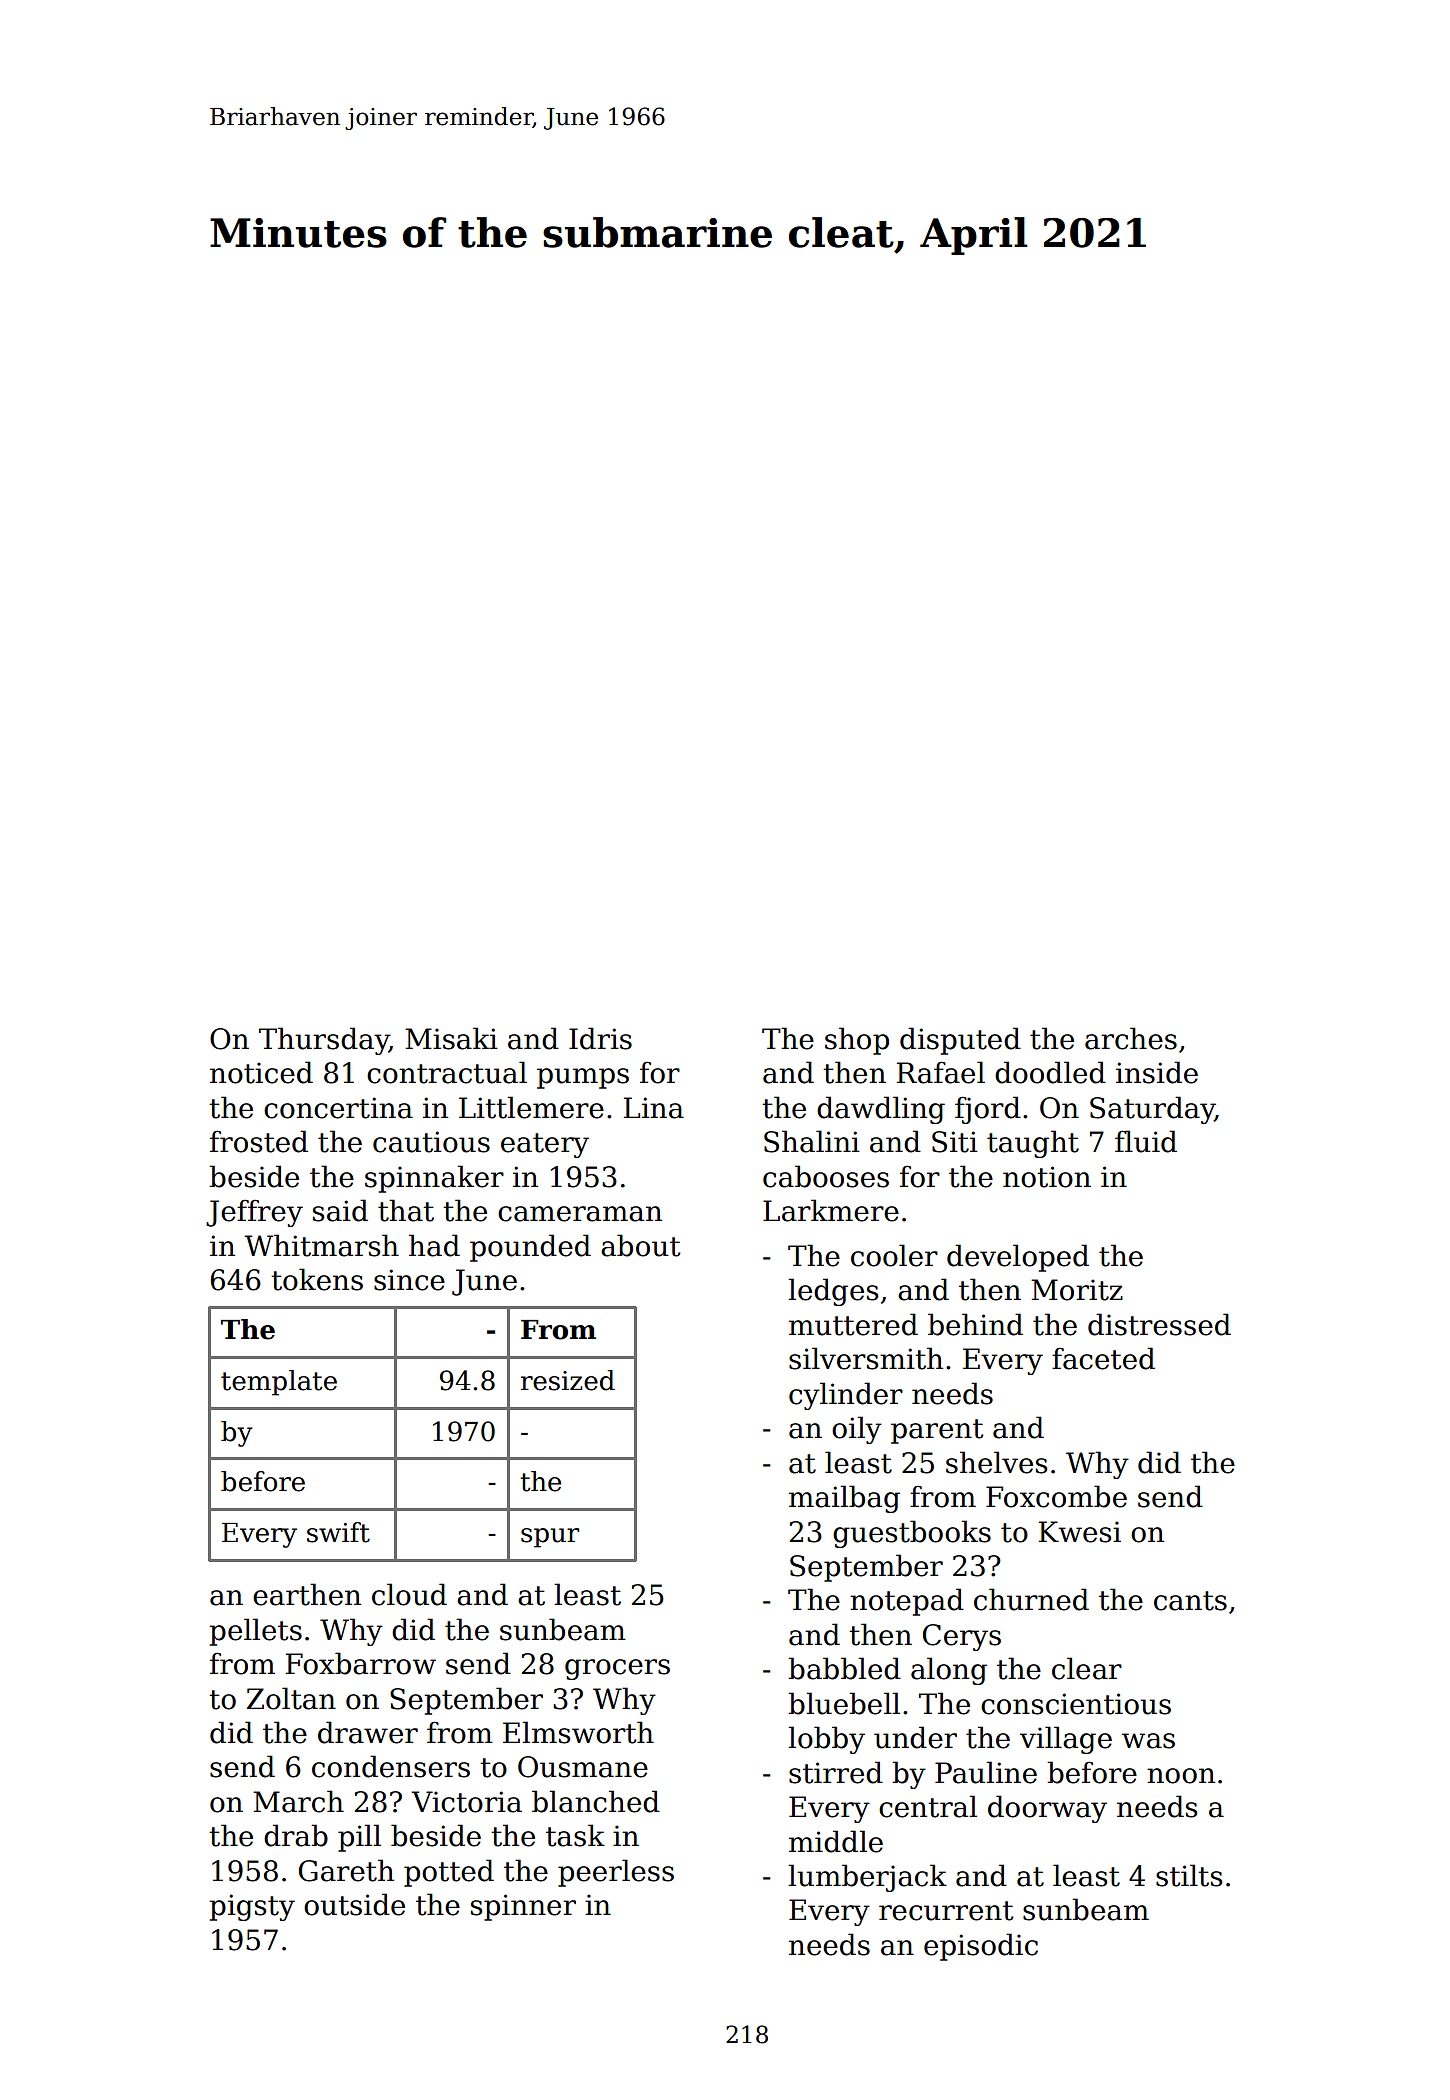  Describe the element at coordinates (354, 1904) in the screenshot. I see `outside` at that location.
